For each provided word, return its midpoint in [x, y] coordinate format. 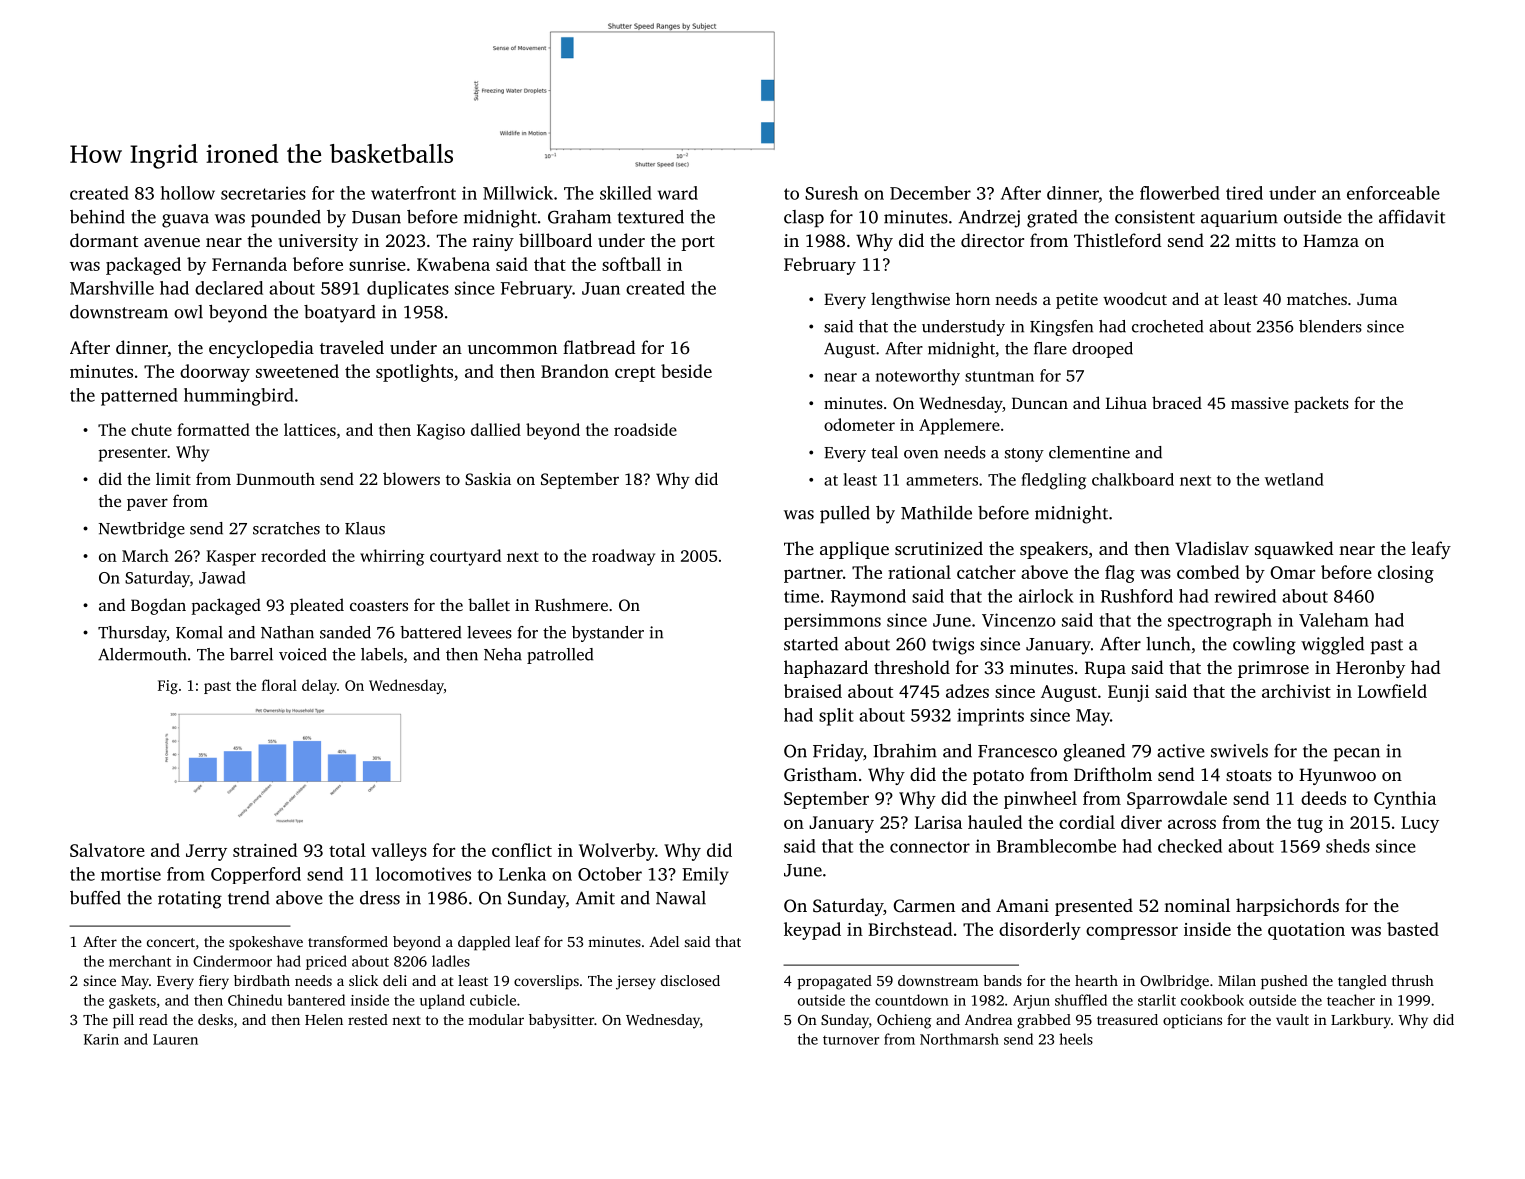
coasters [379, 606]
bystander [608, 634]
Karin [101, 1039]
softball [631, 264]
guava [185, 221]
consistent [1155, 217]
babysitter [561, 1021]
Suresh [831, 193]
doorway [215, 373]
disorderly [1040, 931]
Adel [664, 941]
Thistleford [1118, 240]
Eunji [1128, 693]
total [347, 850]
